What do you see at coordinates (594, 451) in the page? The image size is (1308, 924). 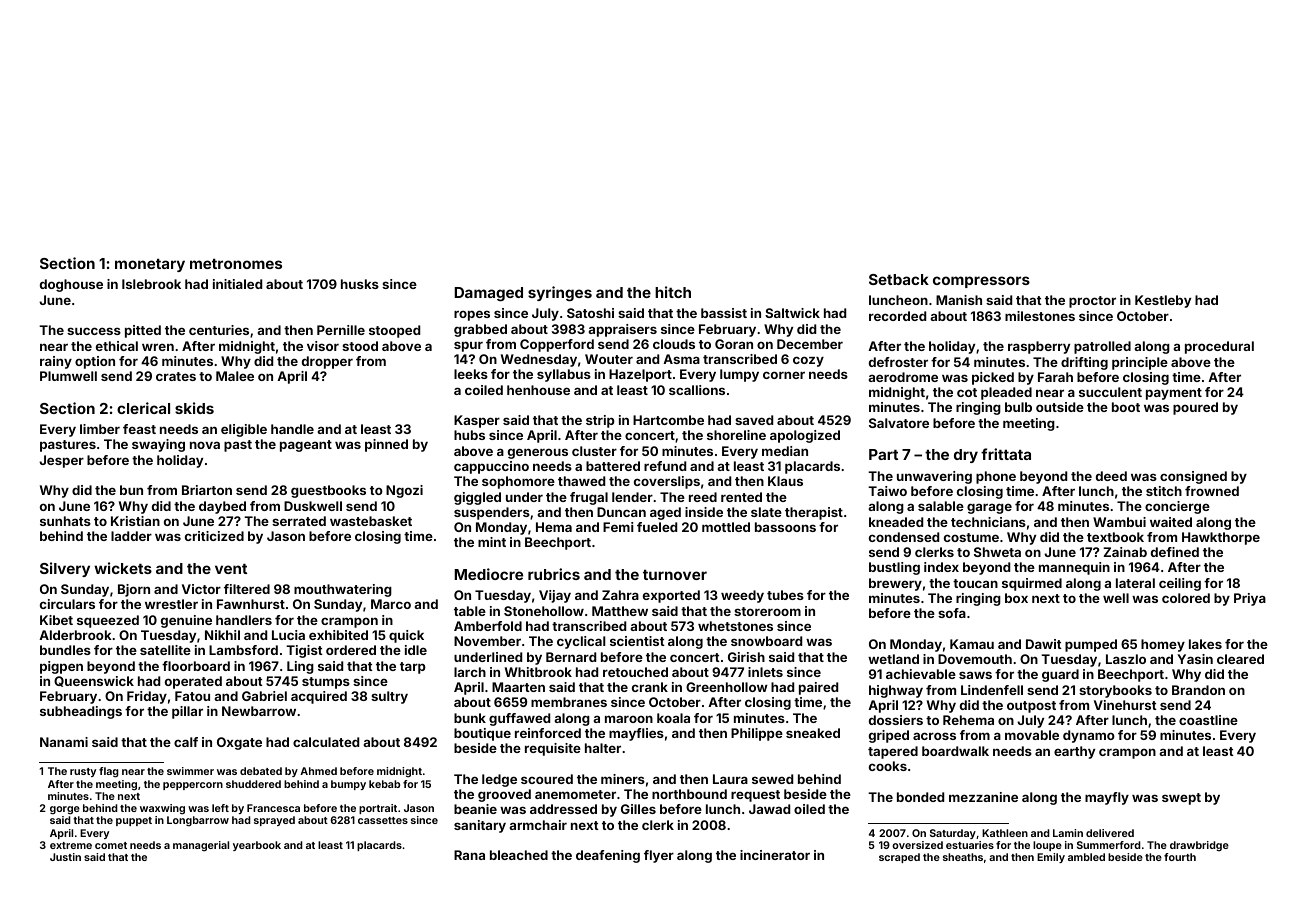 I see `cluster` at bounding box center [594, 451].
